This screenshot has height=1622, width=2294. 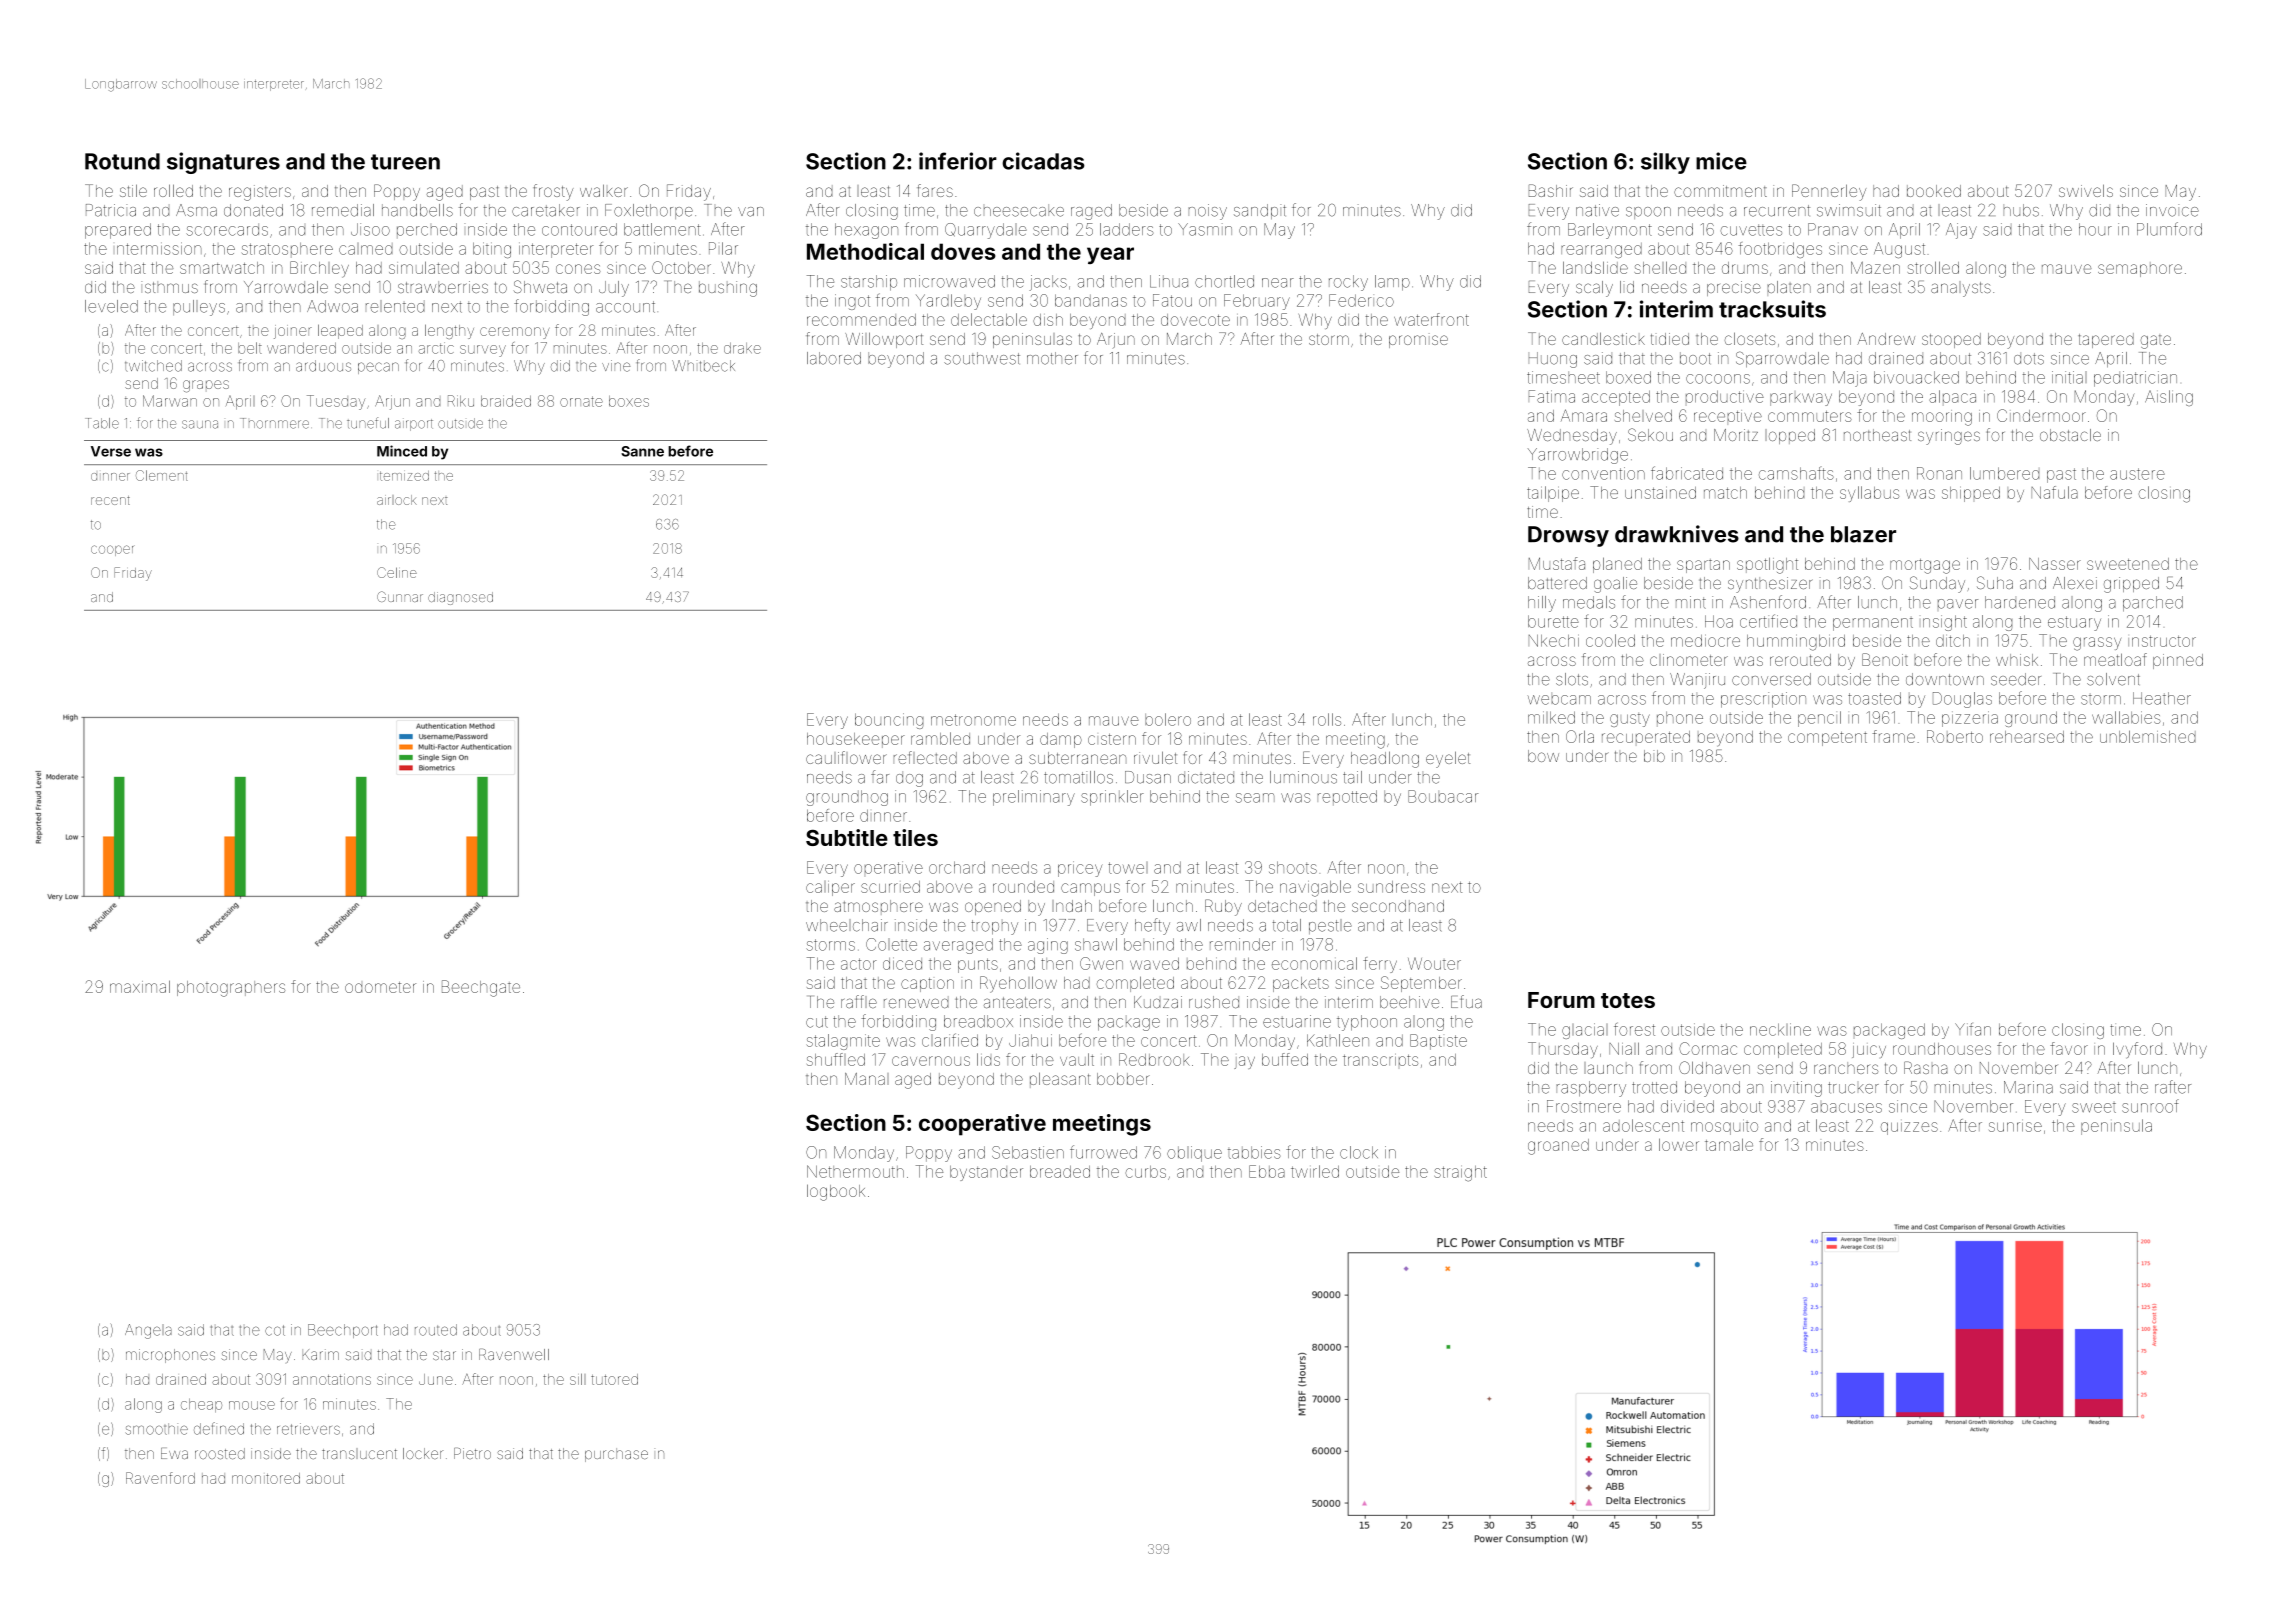 What do you see at coordinates (443, 287) in the screenshot?
I see `strawberries` at bounding box center [443, 287].
